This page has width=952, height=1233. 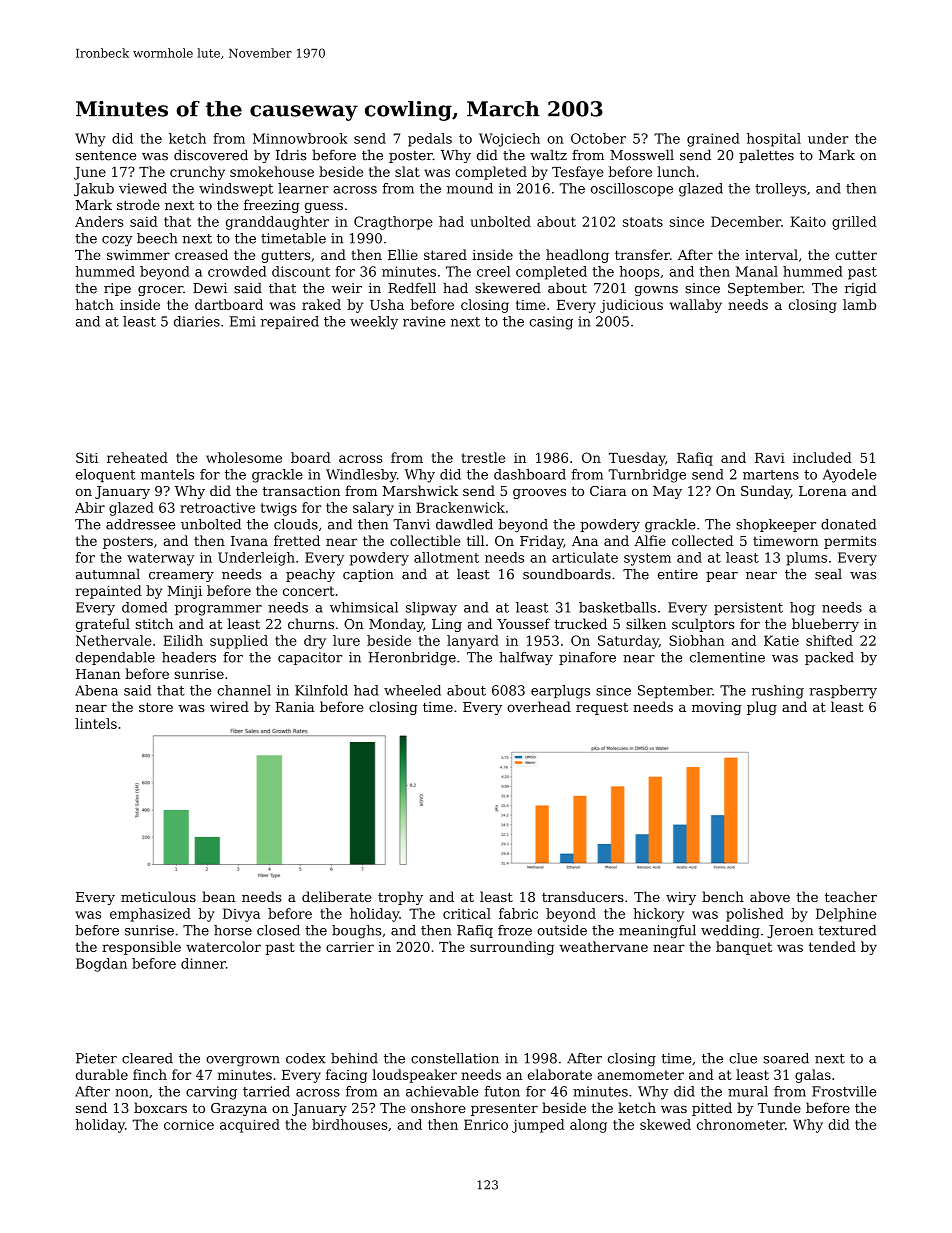 What do you see at coordinates (774, 140) in the page?
I see `hospital` at bounding box center [774, 140].
